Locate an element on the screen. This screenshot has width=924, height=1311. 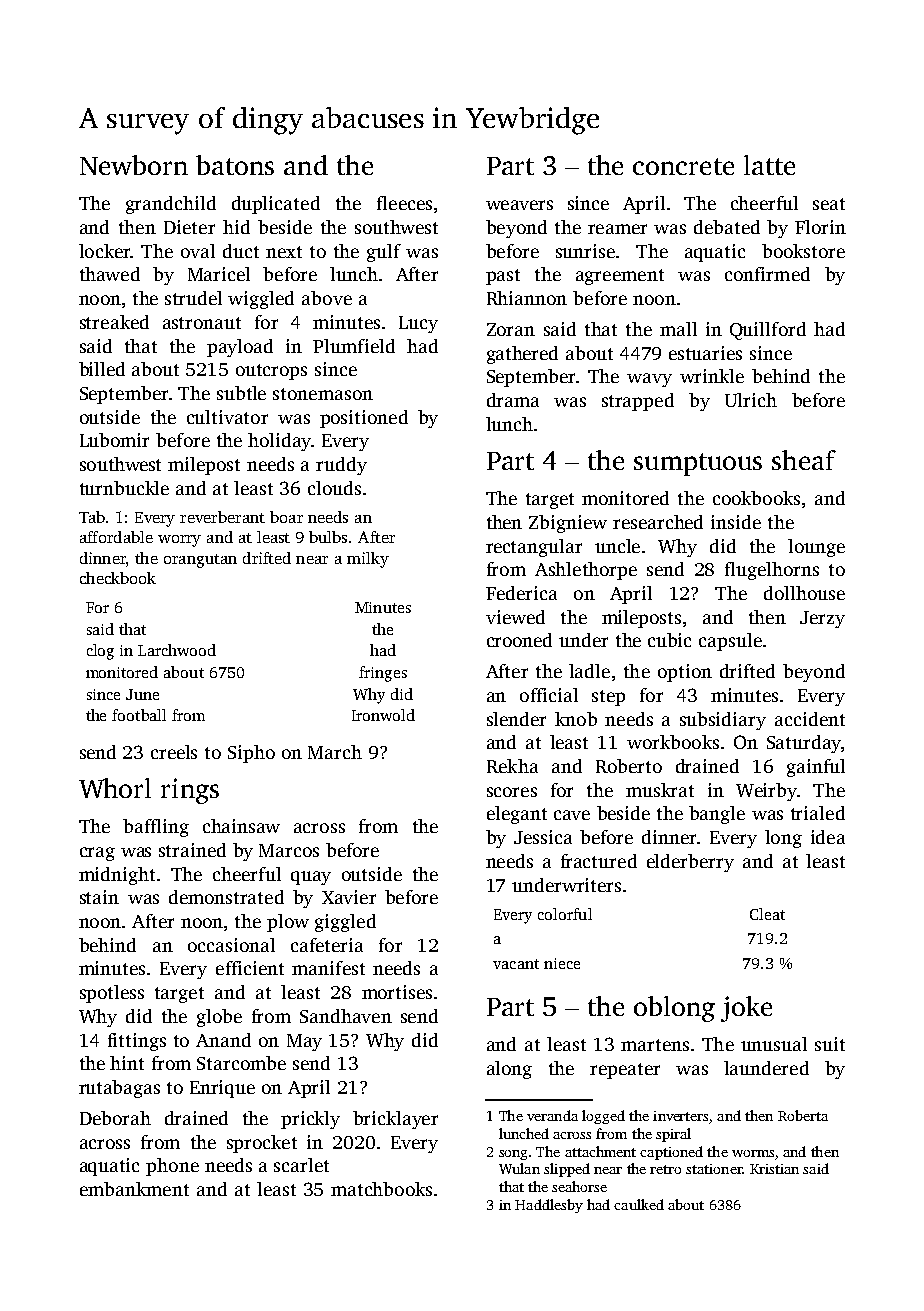
globe is located at coordinates (219, 1018).
